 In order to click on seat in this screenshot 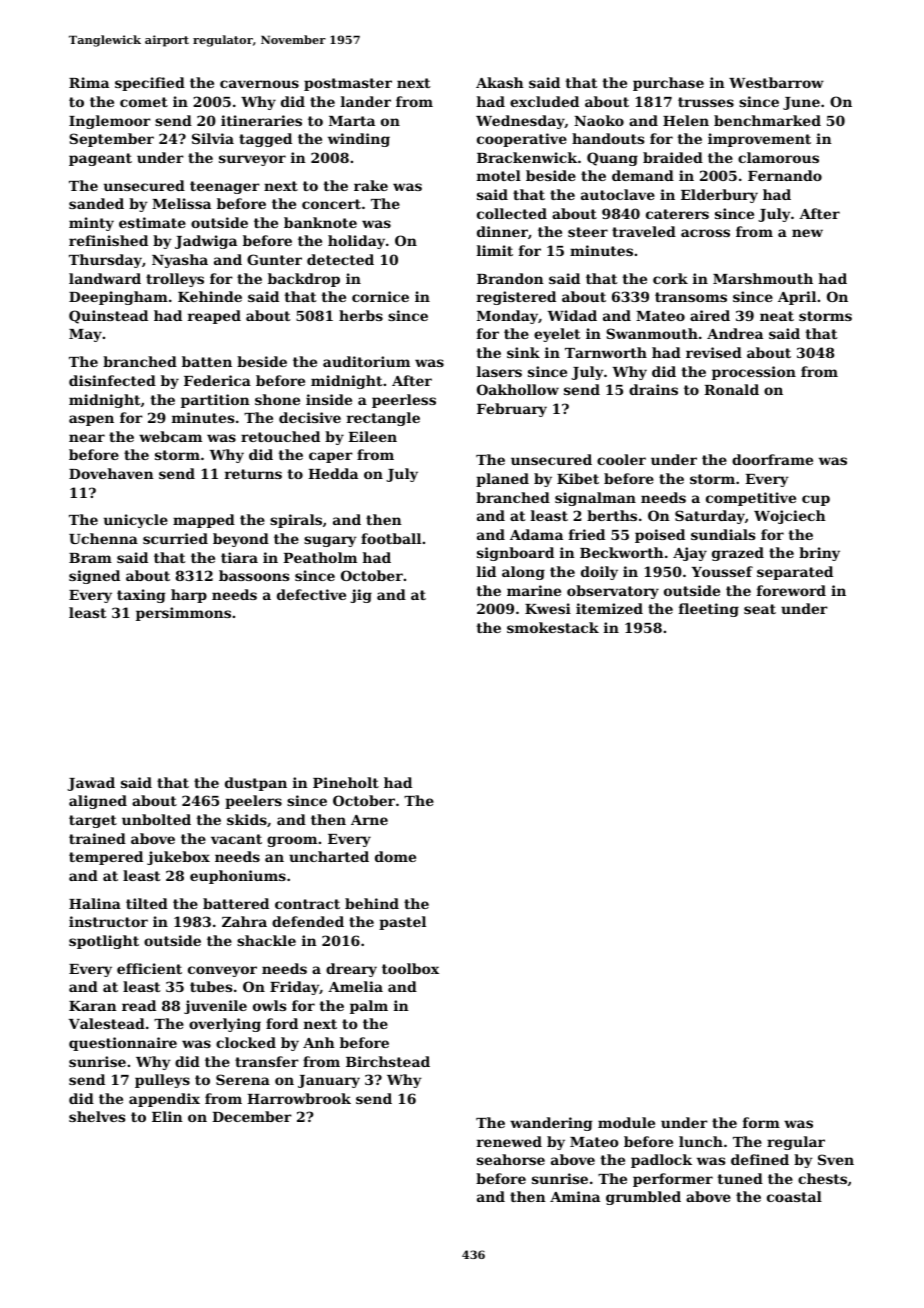, I will do `click(760, 609)`.
